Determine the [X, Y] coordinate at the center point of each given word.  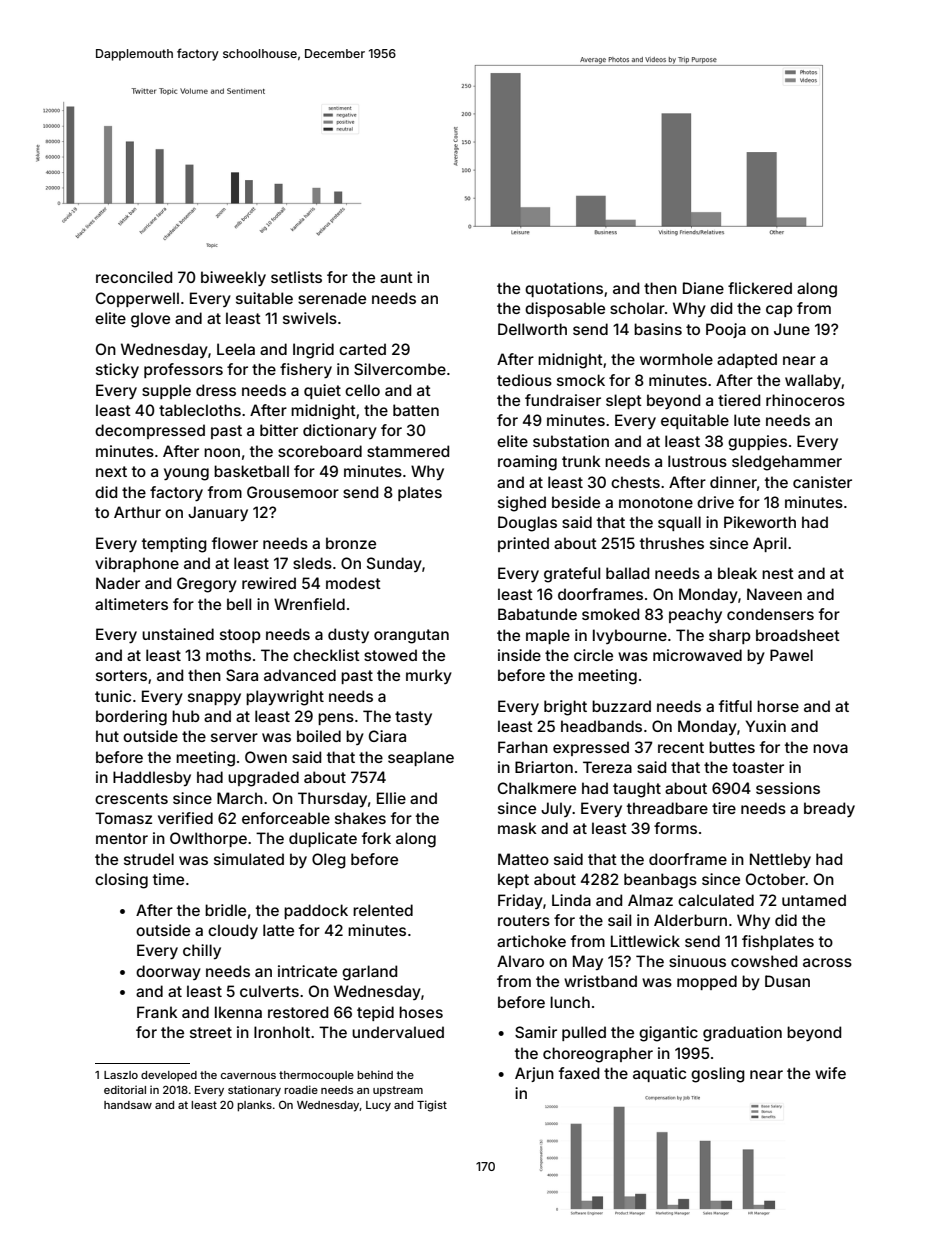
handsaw [128, 1105]
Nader [118, 583]
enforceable [286, 818]
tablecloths [200, 410]
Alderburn [690, 920]
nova [830, 748]
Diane [703, 288]
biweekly [233, 278]
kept [513, 880]
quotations [564, 289]
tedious [524, 380]
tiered [739, 400]
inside [519, 655]
